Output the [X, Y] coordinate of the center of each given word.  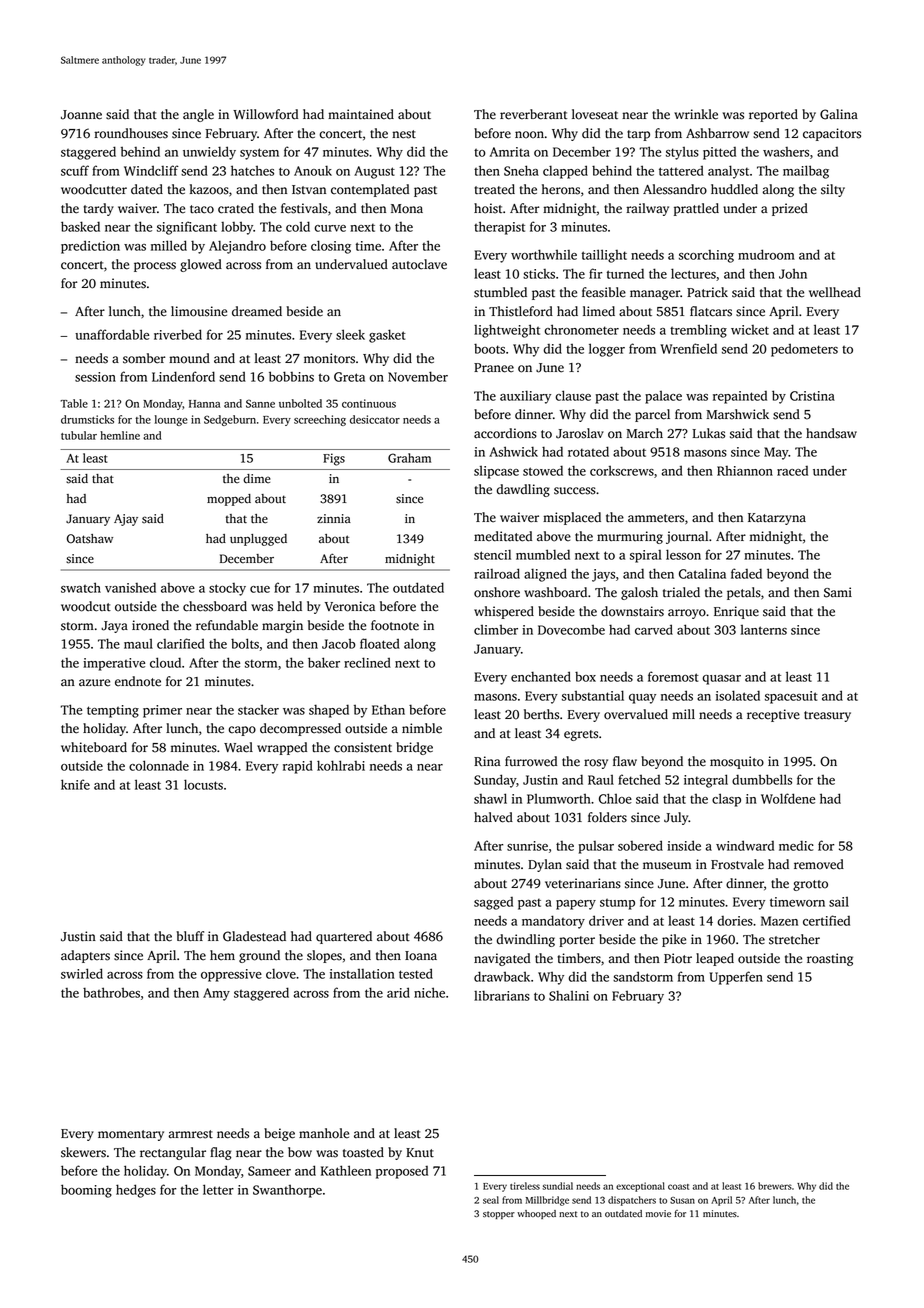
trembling [698, 331]
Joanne [81, 115]
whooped [536, 1214]
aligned [545, 575]
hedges [136, 1191]
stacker [258, 710]
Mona [407, 209]
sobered [640, 845]
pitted [719, 153]
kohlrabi [341, 765]
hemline [120, 435]
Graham [409, 458]
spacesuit [791, 697]
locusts [203, 784]
